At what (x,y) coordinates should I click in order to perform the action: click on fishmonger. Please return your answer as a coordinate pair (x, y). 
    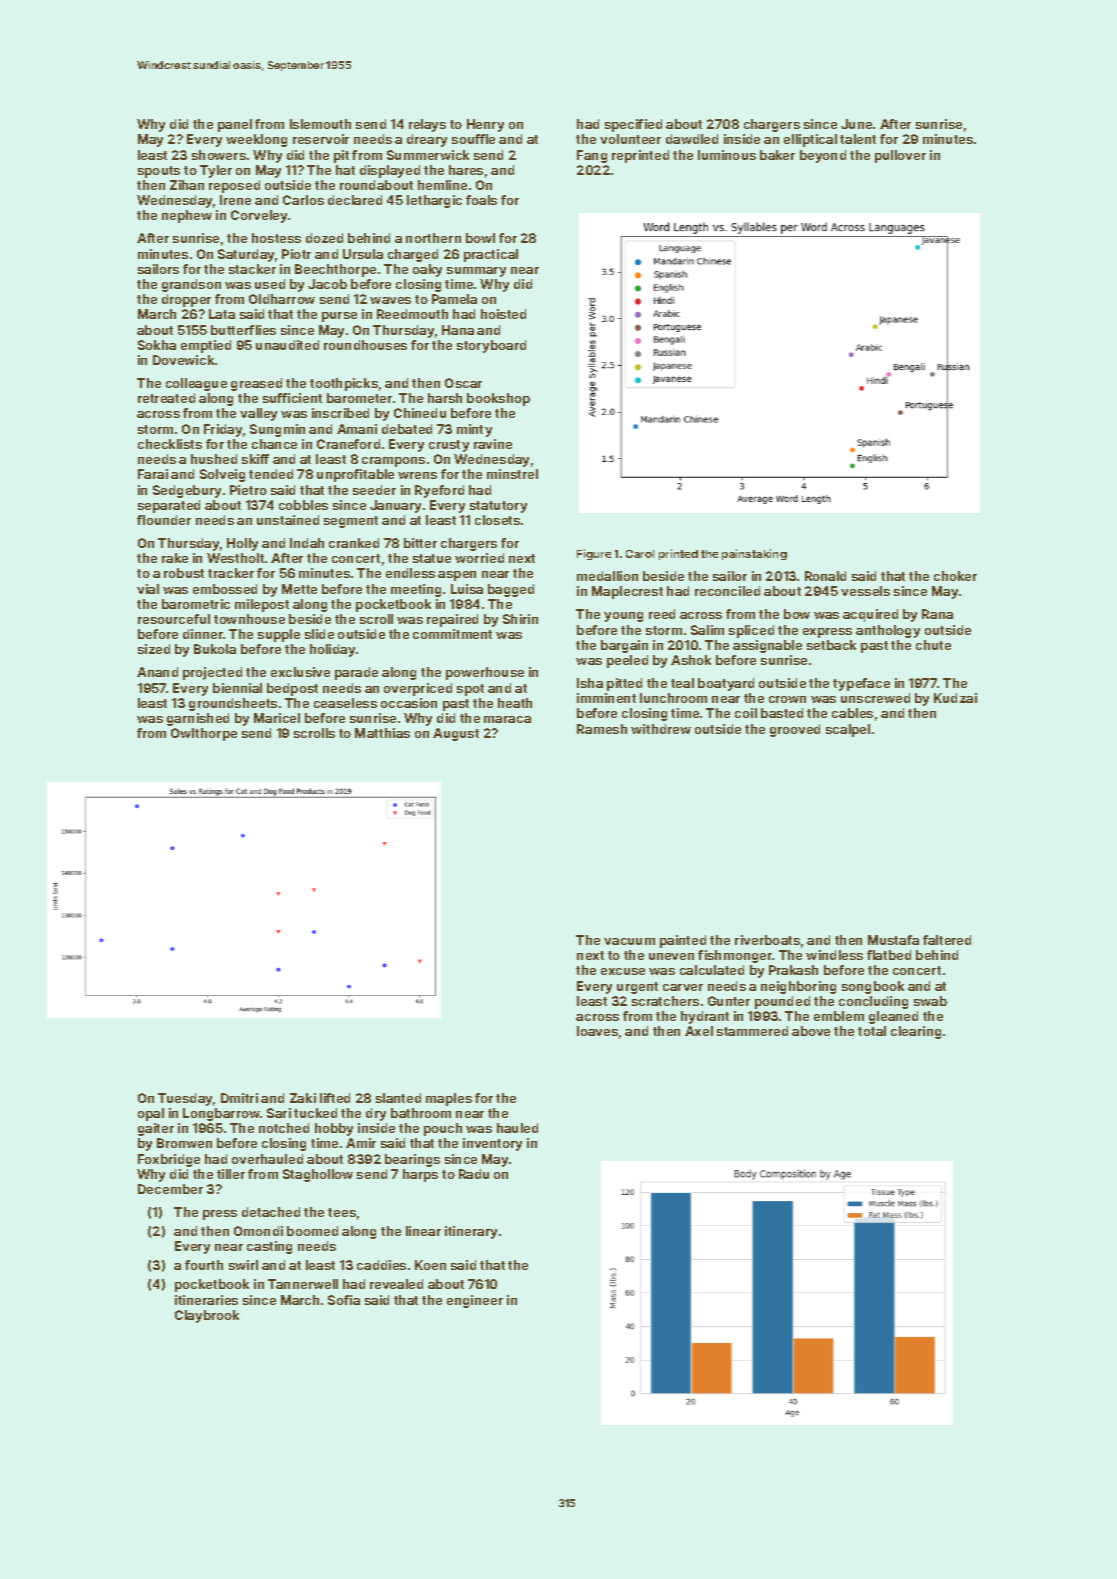
    Looking at the image, I should click on (735, 956).
